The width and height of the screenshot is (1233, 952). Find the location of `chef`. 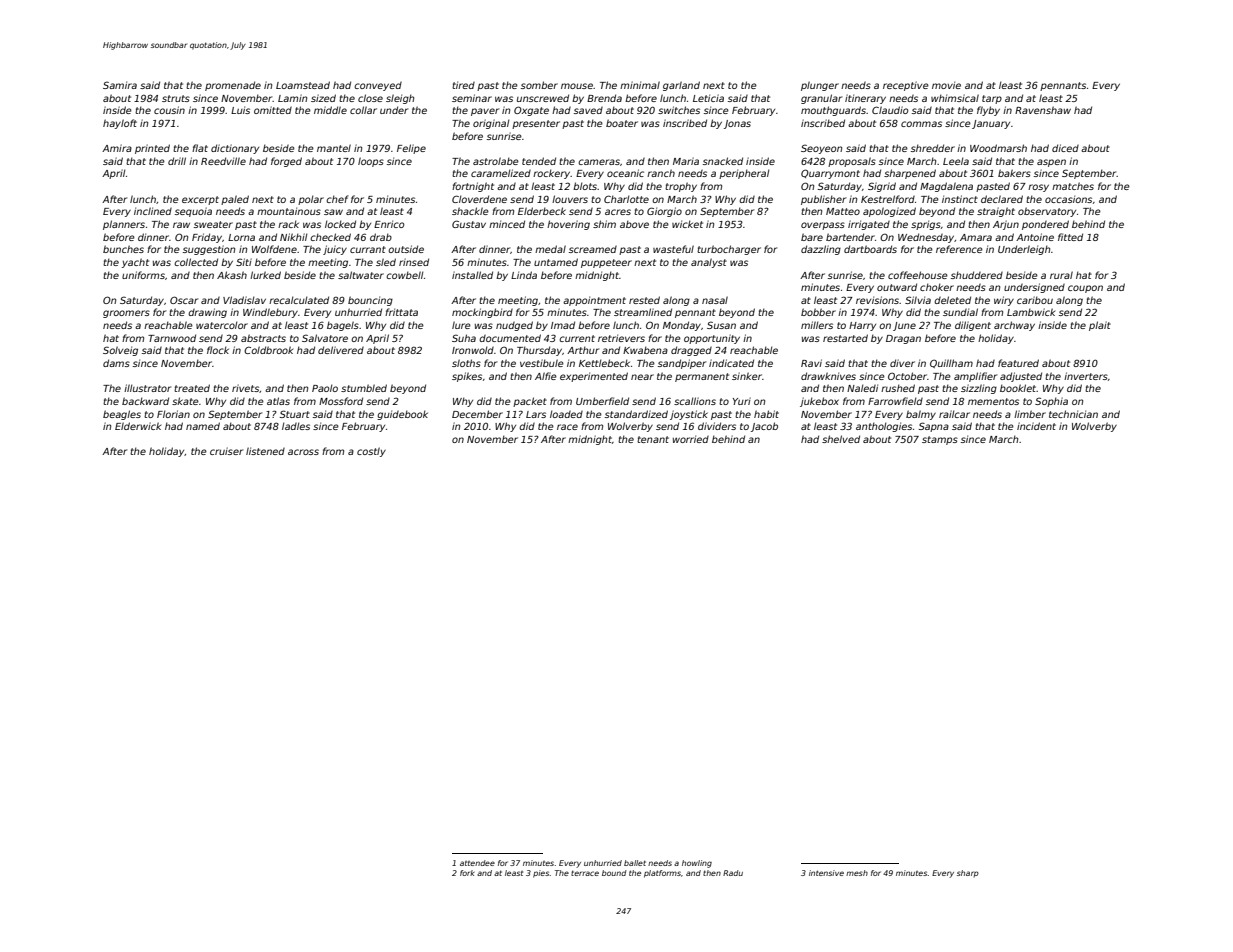

chef is located at coordinates (337, 199).
